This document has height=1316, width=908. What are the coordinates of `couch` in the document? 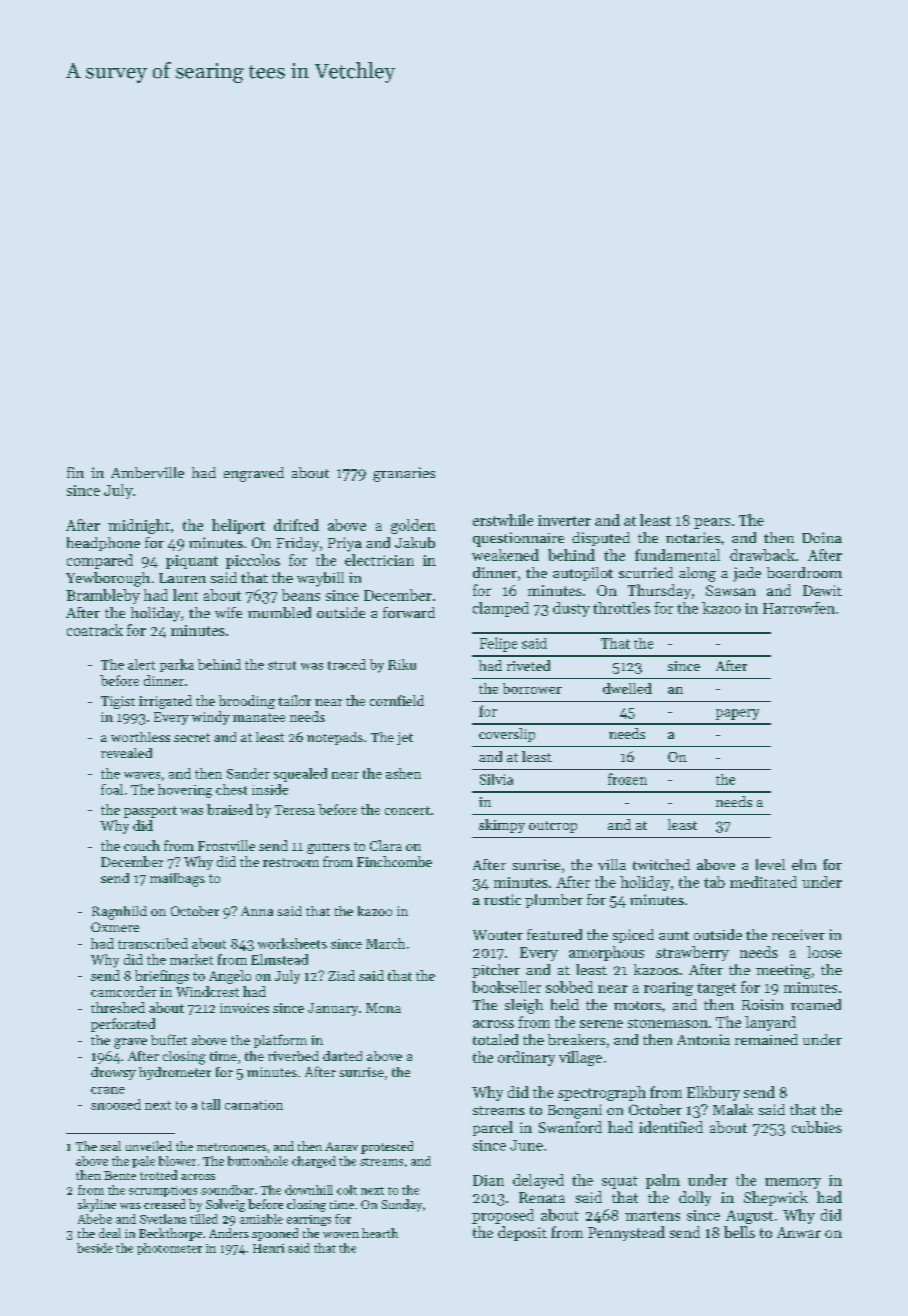 It's located at (142, 845).
